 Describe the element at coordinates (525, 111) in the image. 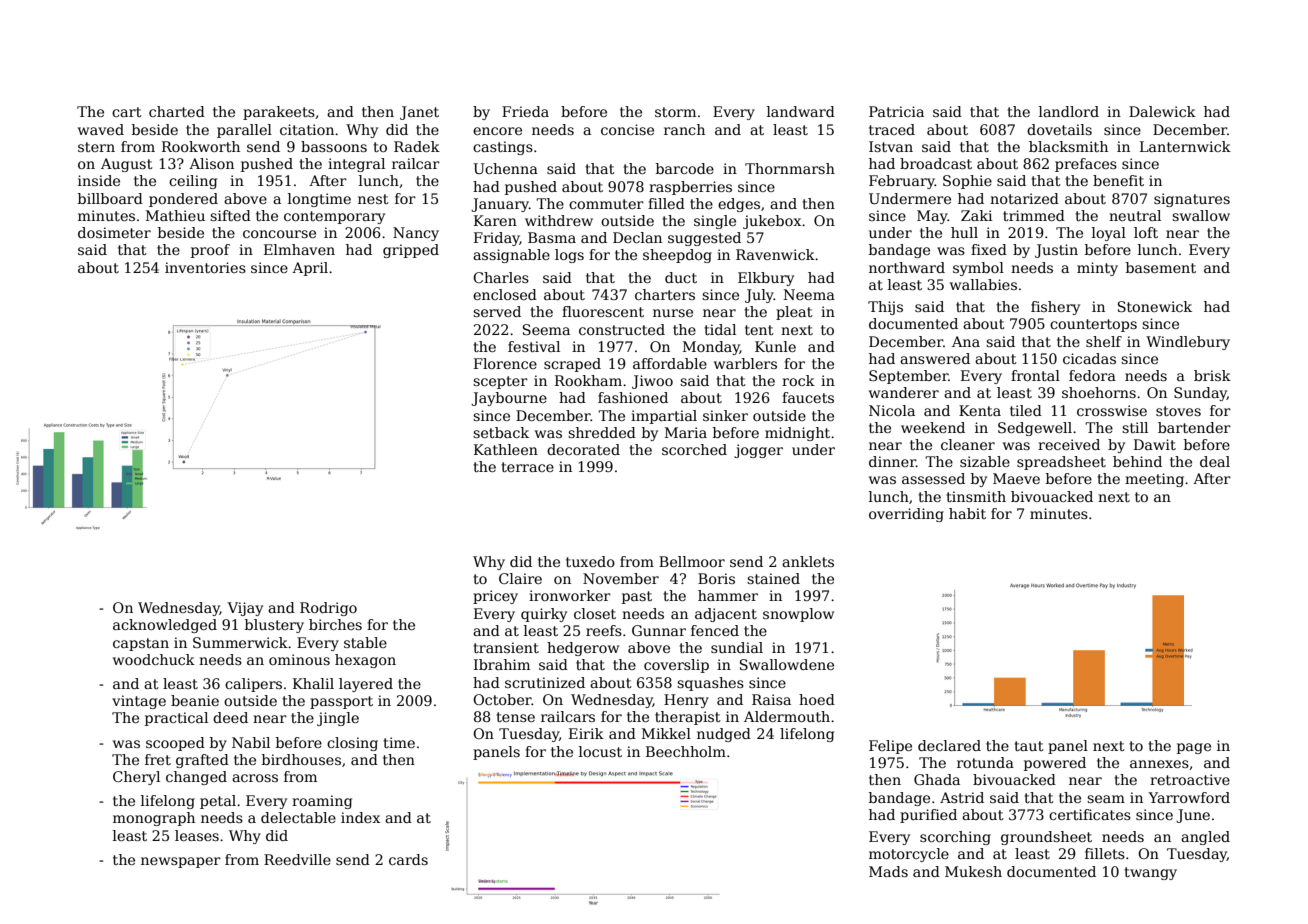

I see `Frieda` at that location.
